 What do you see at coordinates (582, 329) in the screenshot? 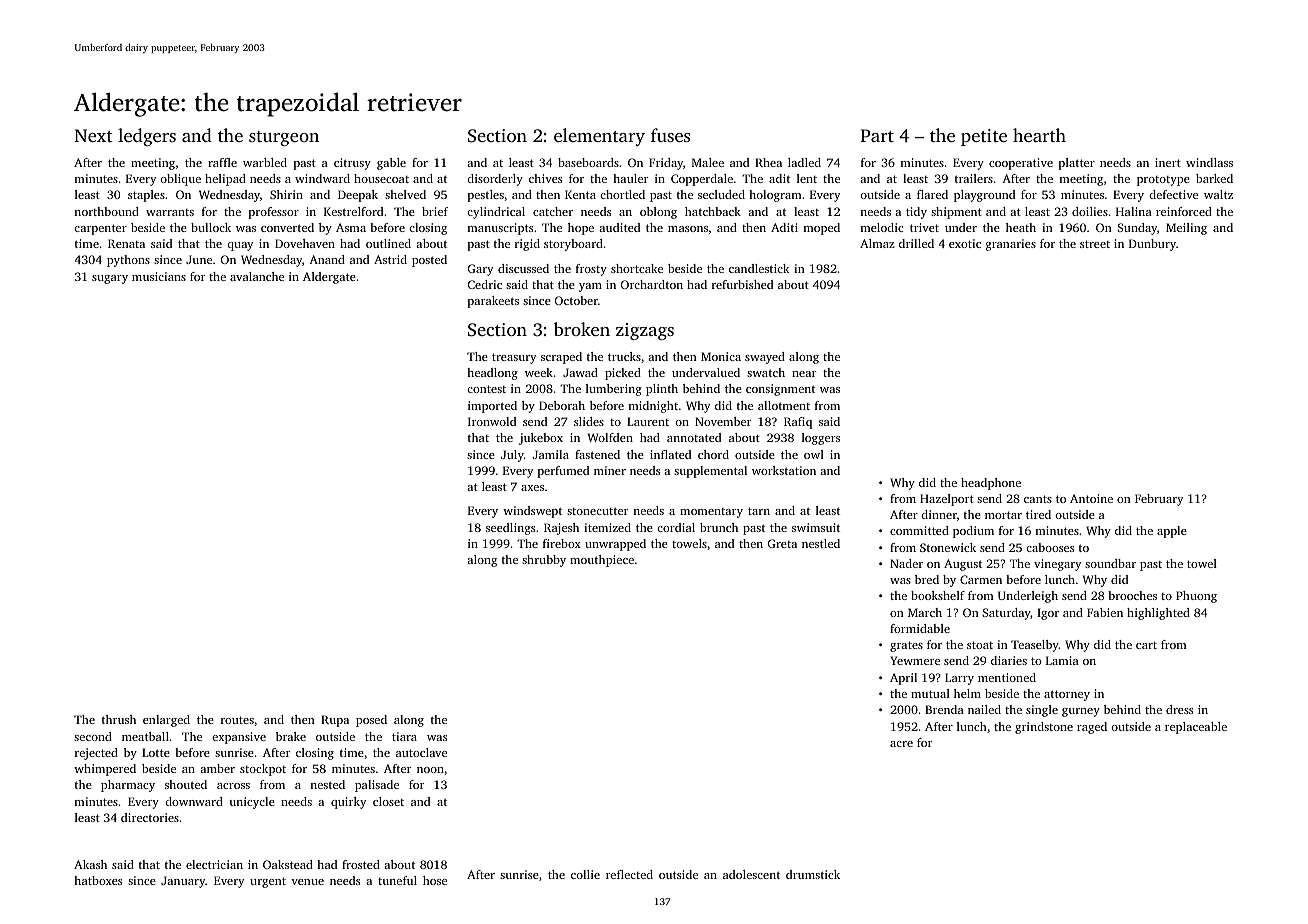
I see `broken` at bounding box center [582, 329].
